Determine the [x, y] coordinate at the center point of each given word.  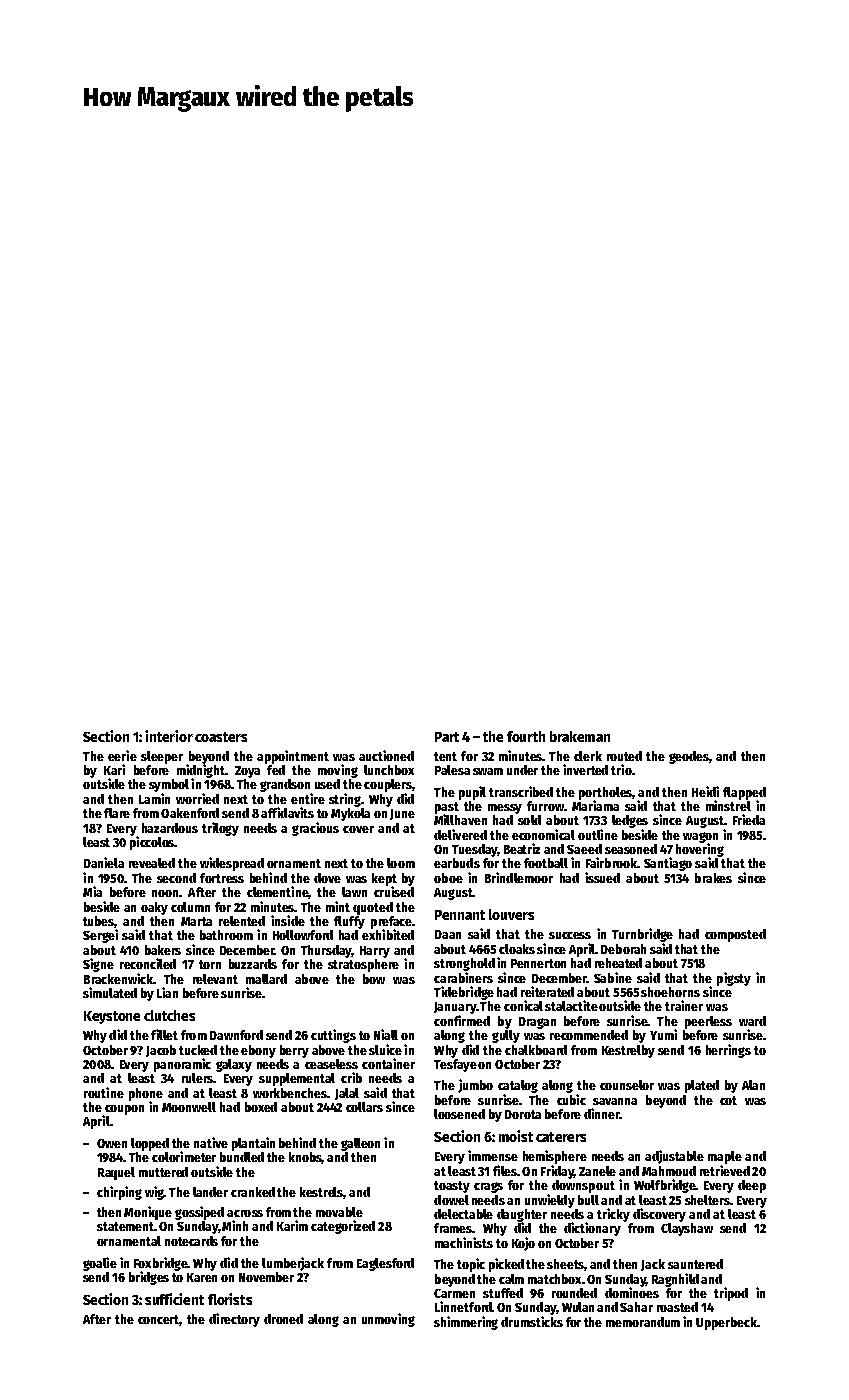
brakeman [580, 736]
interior [169, 736]
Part [447, 737]
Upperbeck [727, 1323]
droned [283, 1319]
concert [158, 1319]
